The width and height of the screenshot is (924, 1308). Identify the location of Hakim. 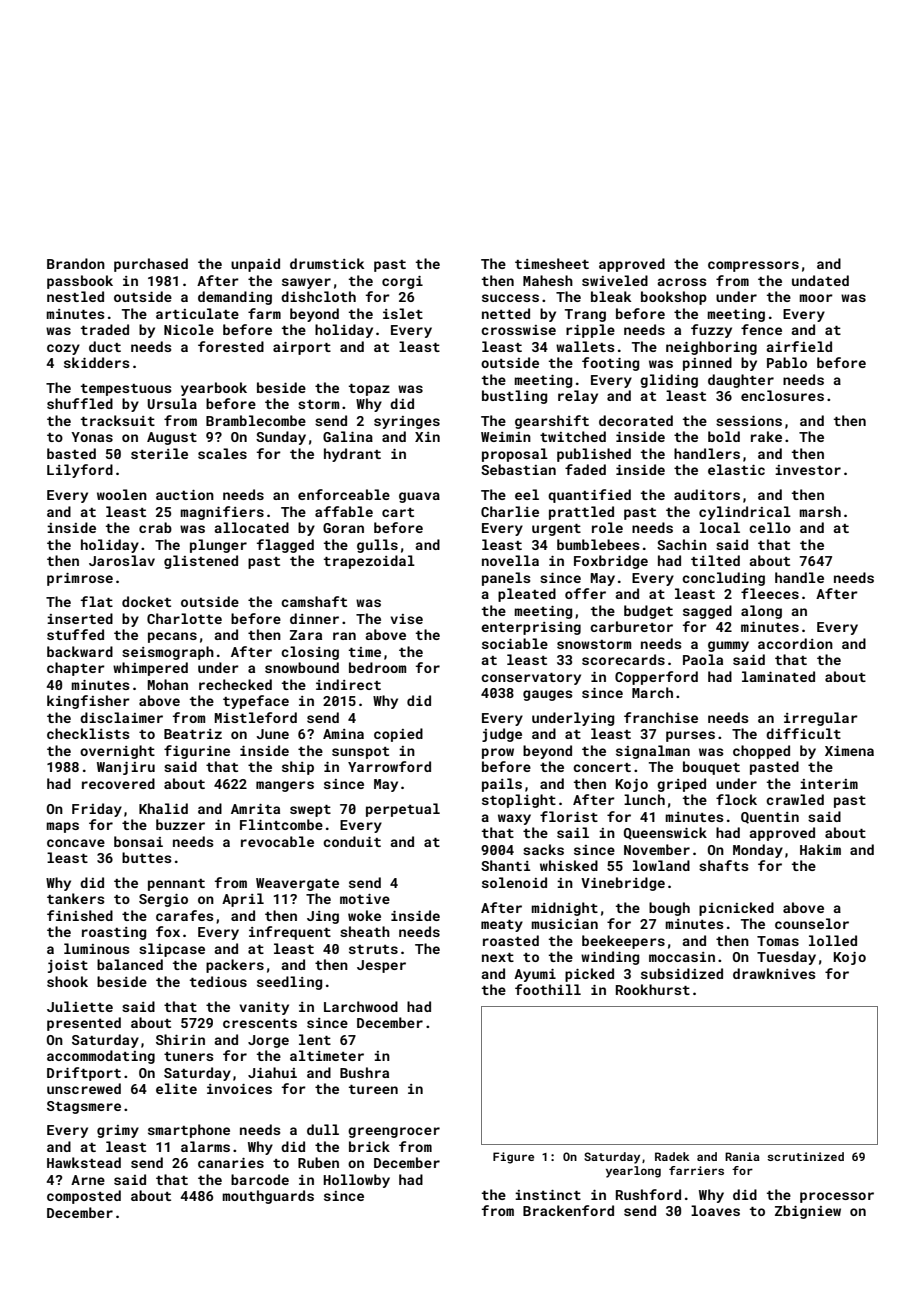
(820, 849).
